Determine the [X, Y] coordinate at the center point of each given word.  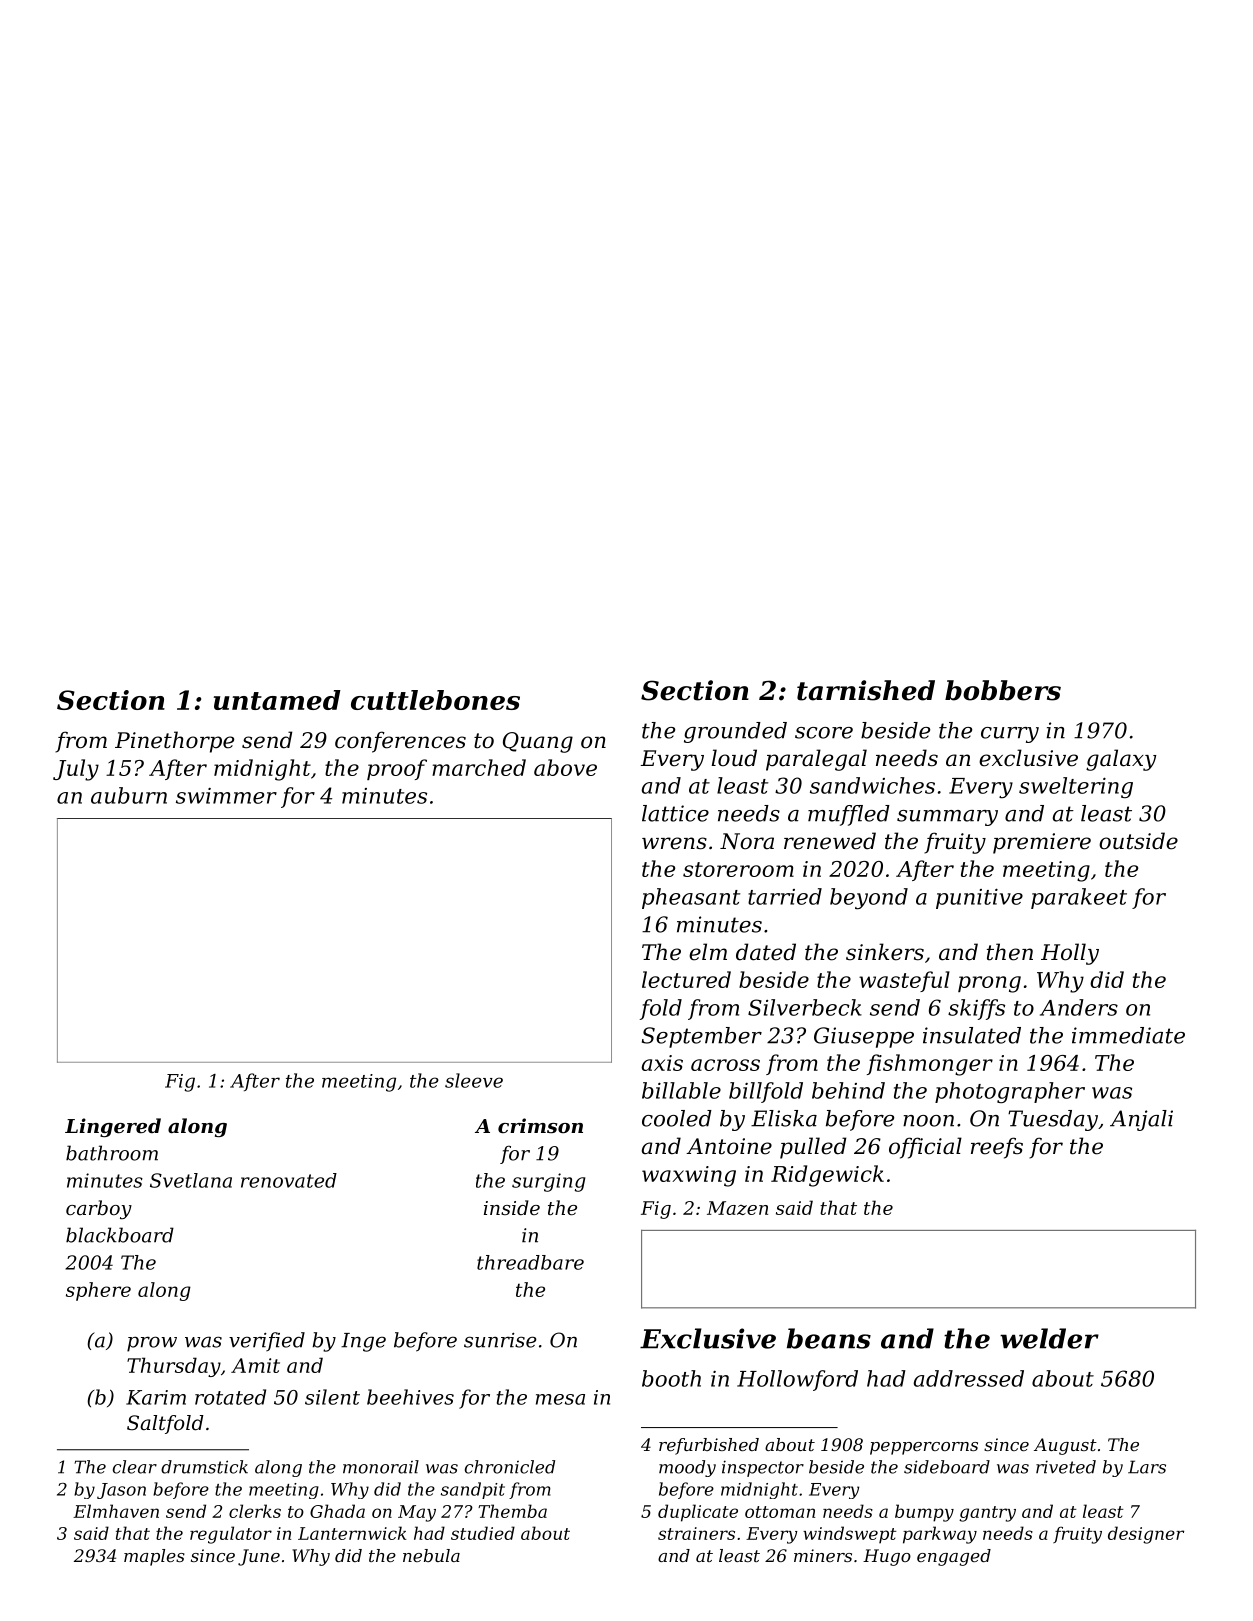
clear [135, 1467]
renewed [830, 841]
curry [1010, 735]
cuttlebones [435, 700]
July [76, 770]
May [417, 1513]
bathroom [112, 1153]
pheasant [691, 898]
